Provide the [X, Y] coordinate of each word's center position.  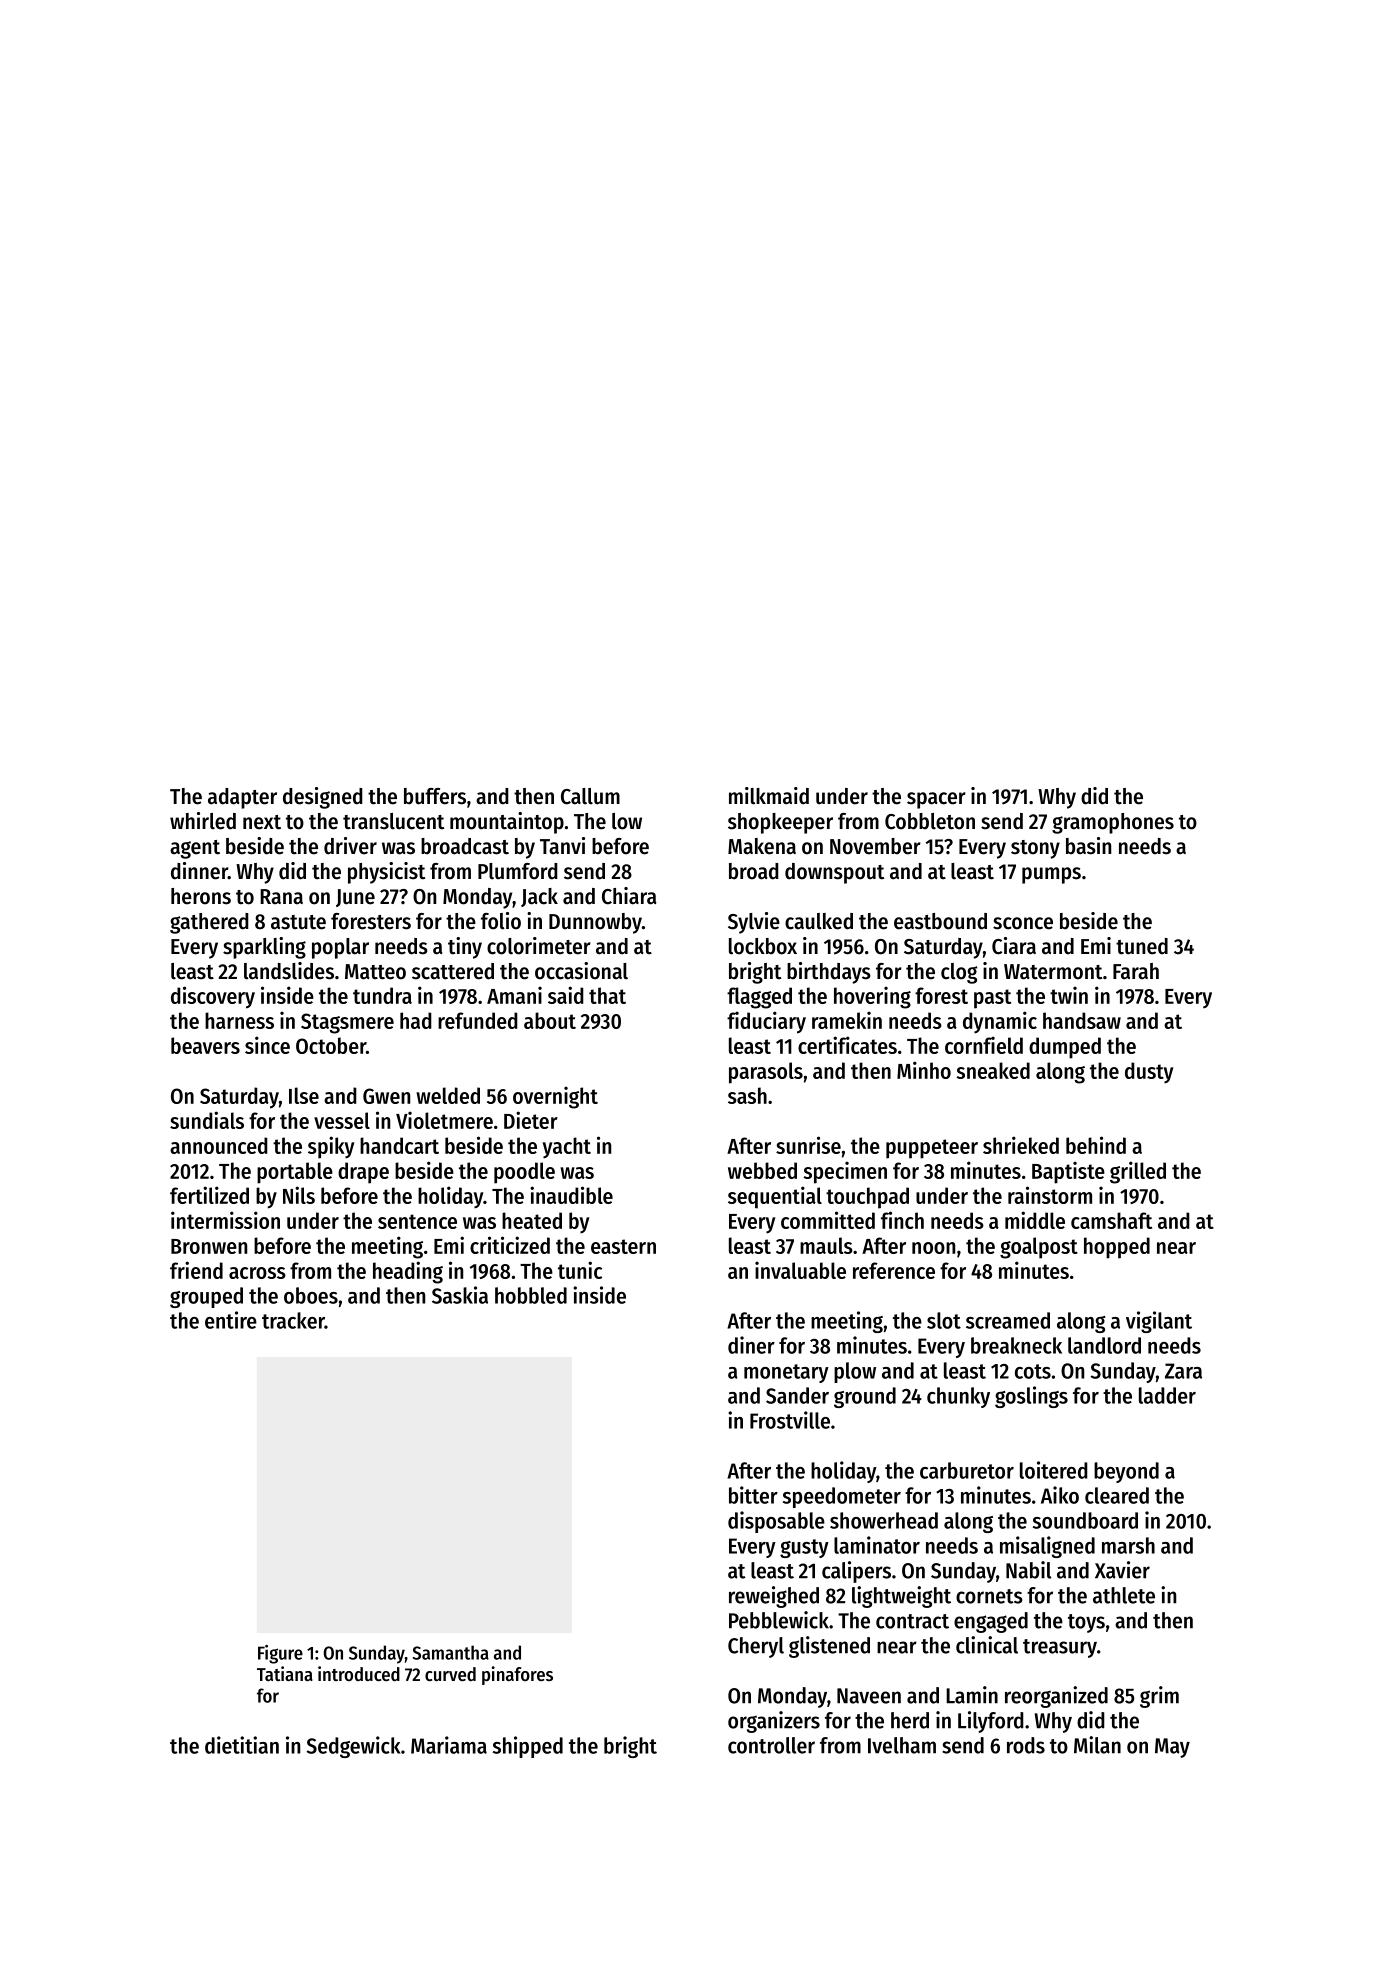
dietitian [242, 1745]
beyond [1126, 1472]
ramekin [847, 1020]
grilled [1138, 1172]
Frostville [790, 1420]
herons [201, 896]
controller [771, 1745]
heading [408, 1272]
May [1172, 1748]
